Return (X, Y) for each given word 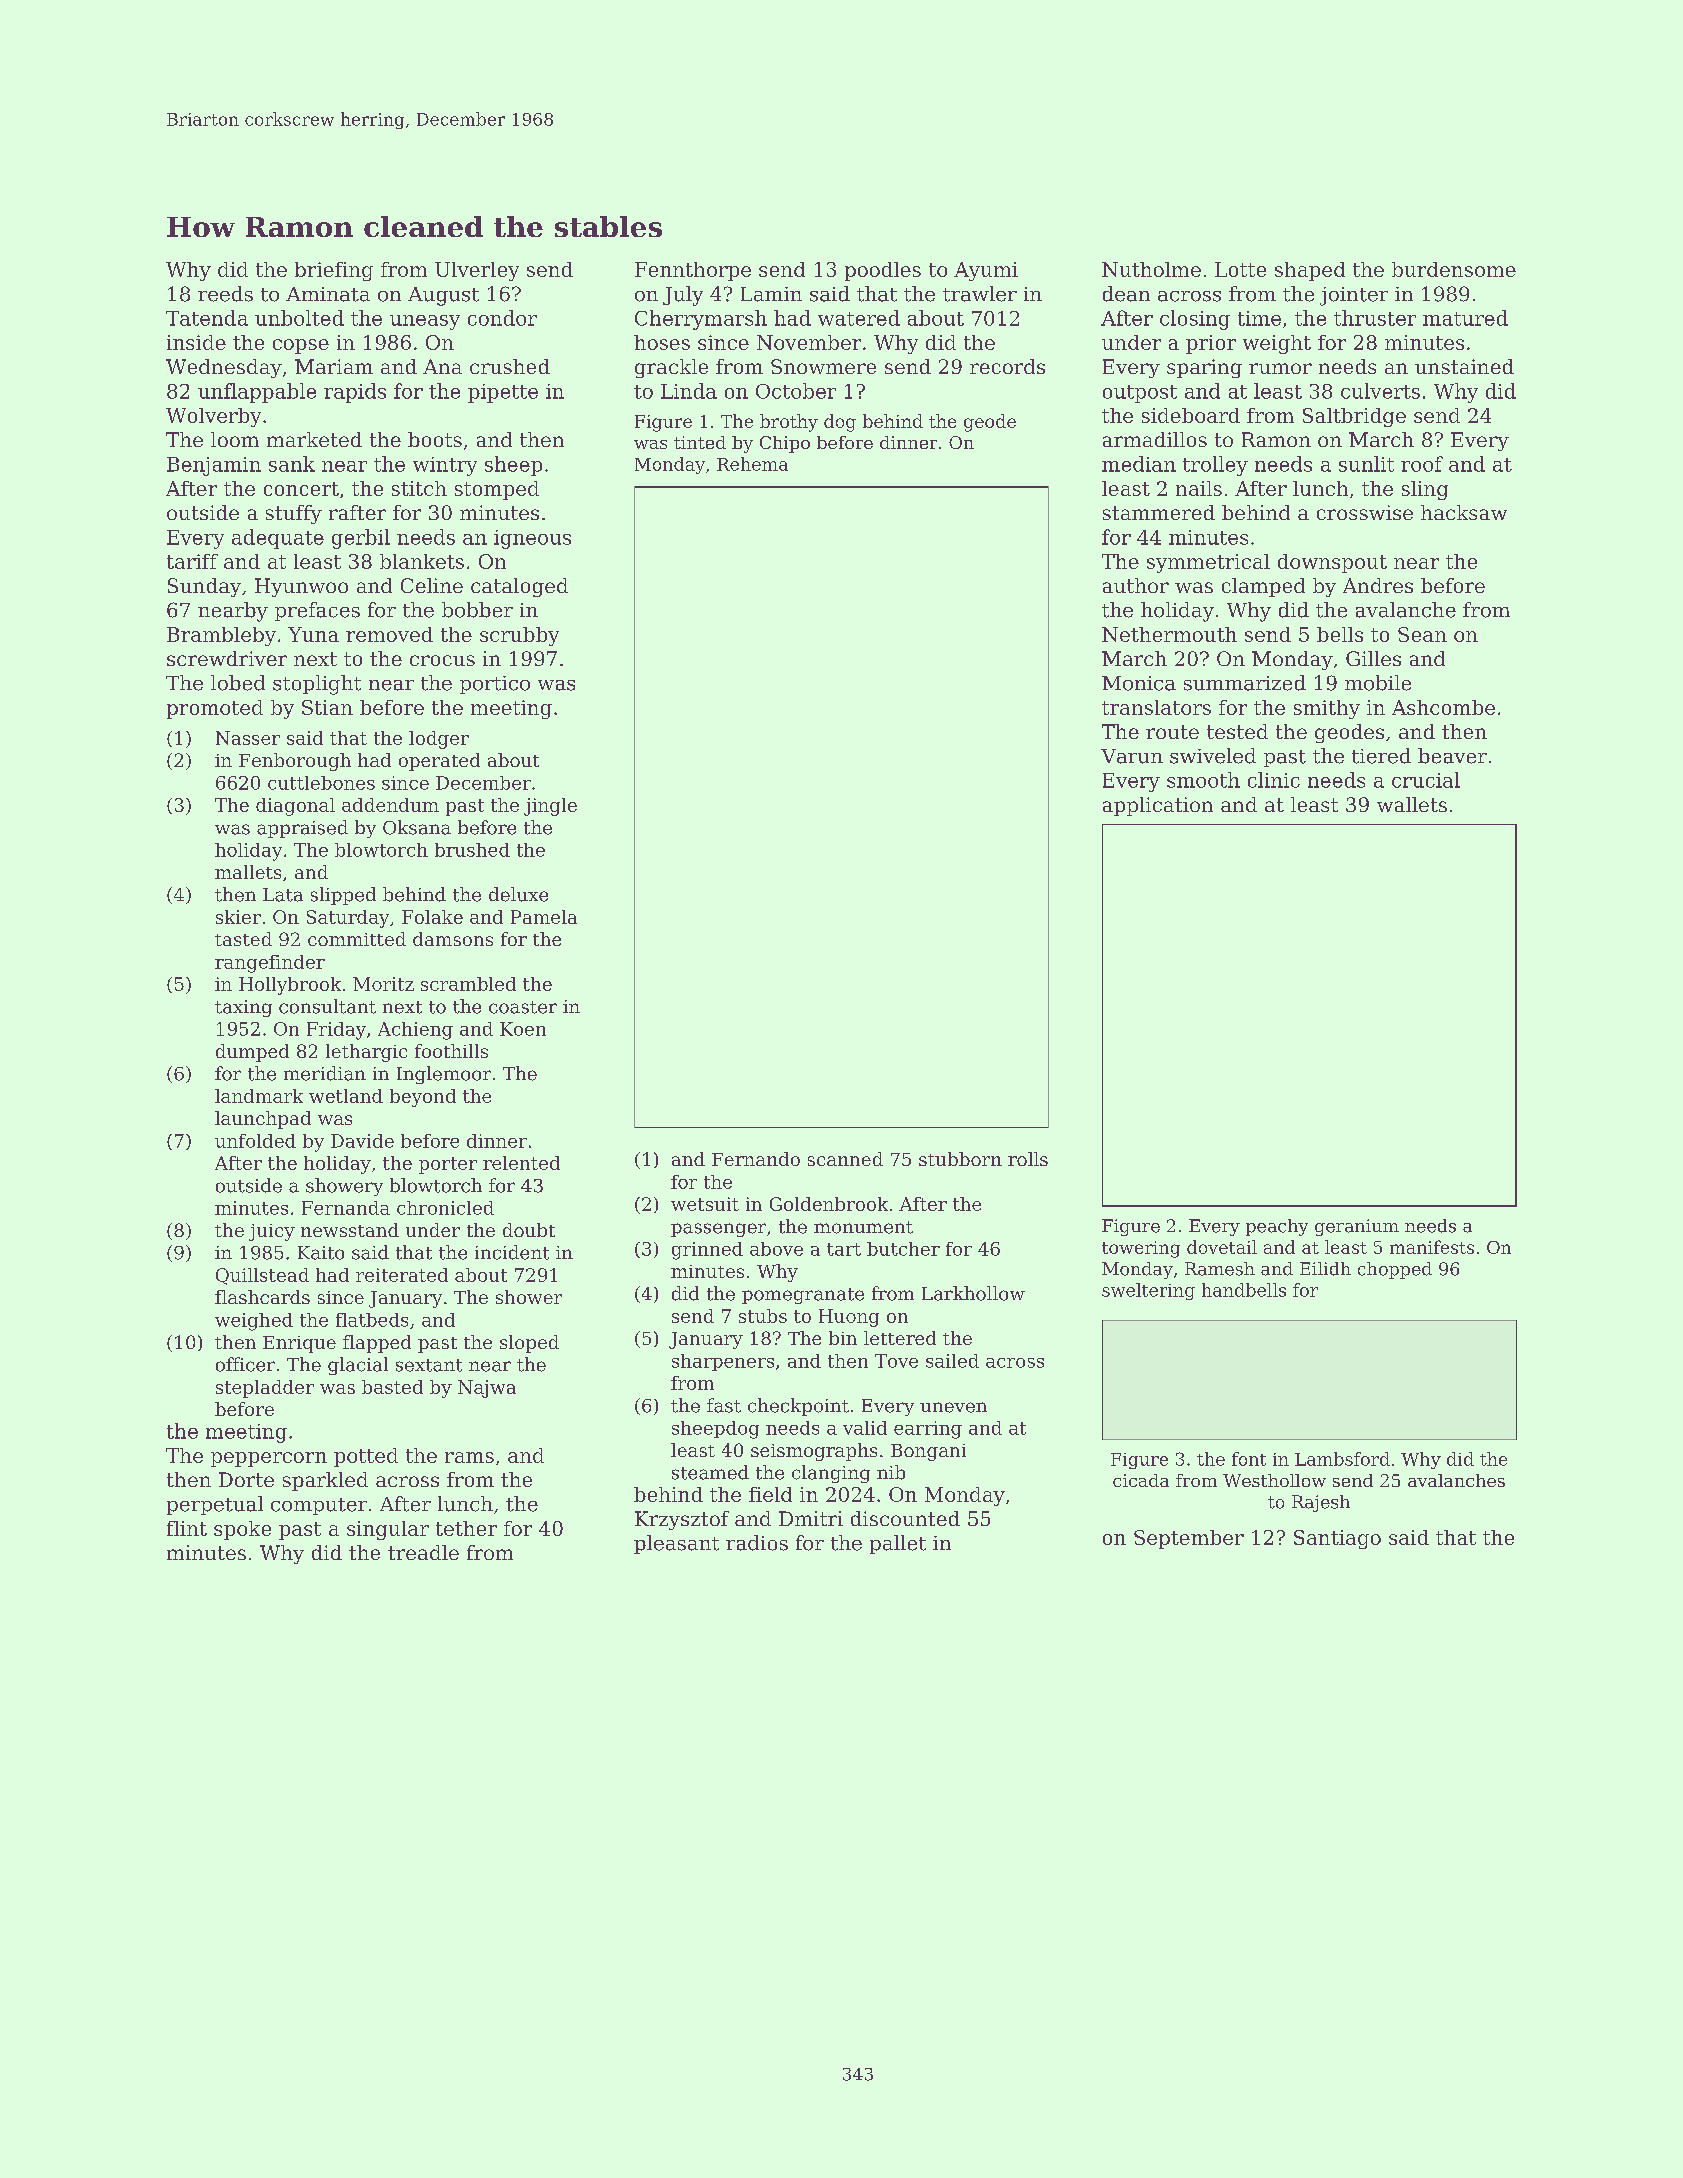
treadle (423, 1552)
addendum (390, 805)
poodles (883, 271)
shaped (1310, 271)
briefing (334, 271)
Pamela (544, 917)
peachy (1277, 1227)
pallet (898, 1544)
